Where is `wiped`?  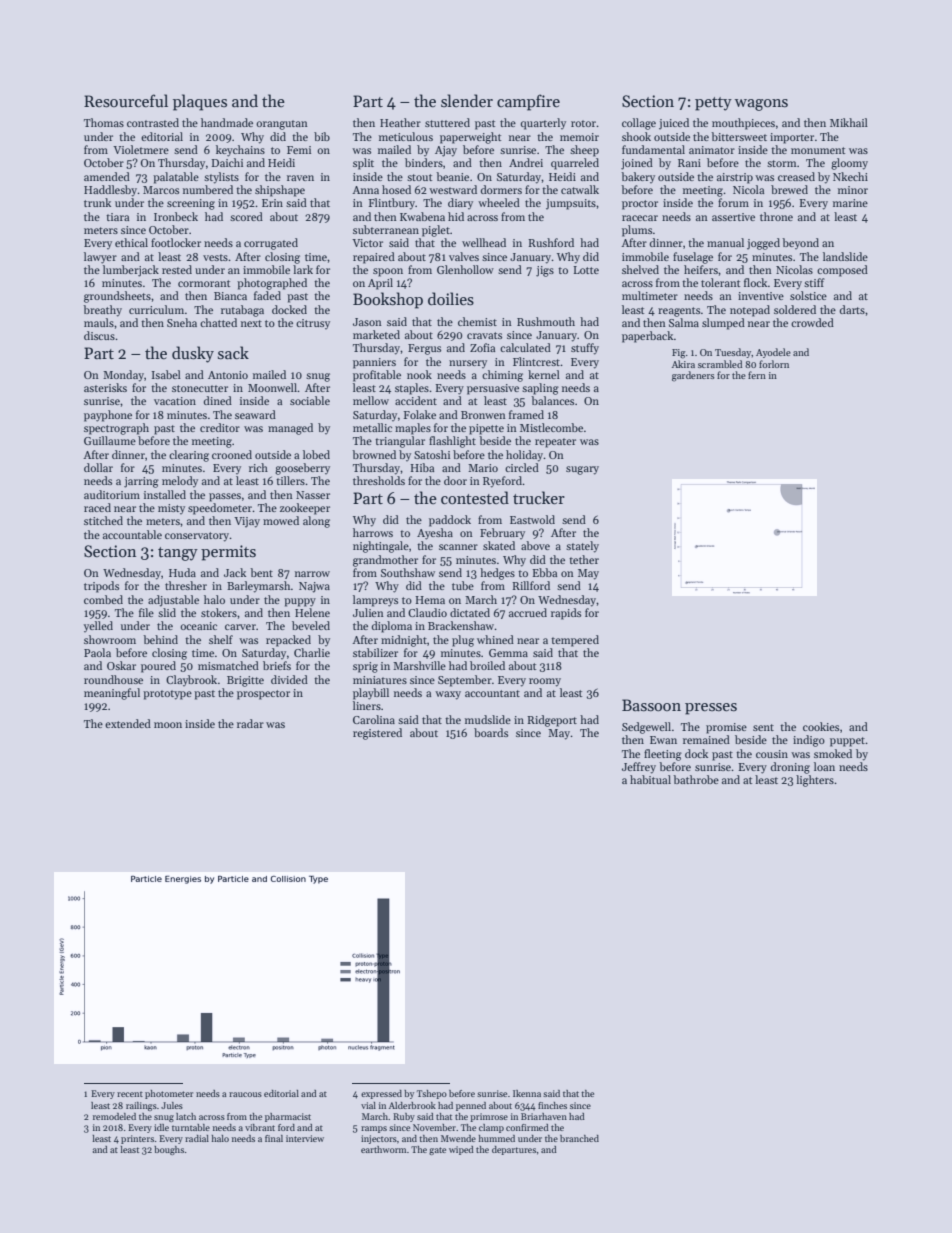 wiped is located at coordinates (461, 1150).
